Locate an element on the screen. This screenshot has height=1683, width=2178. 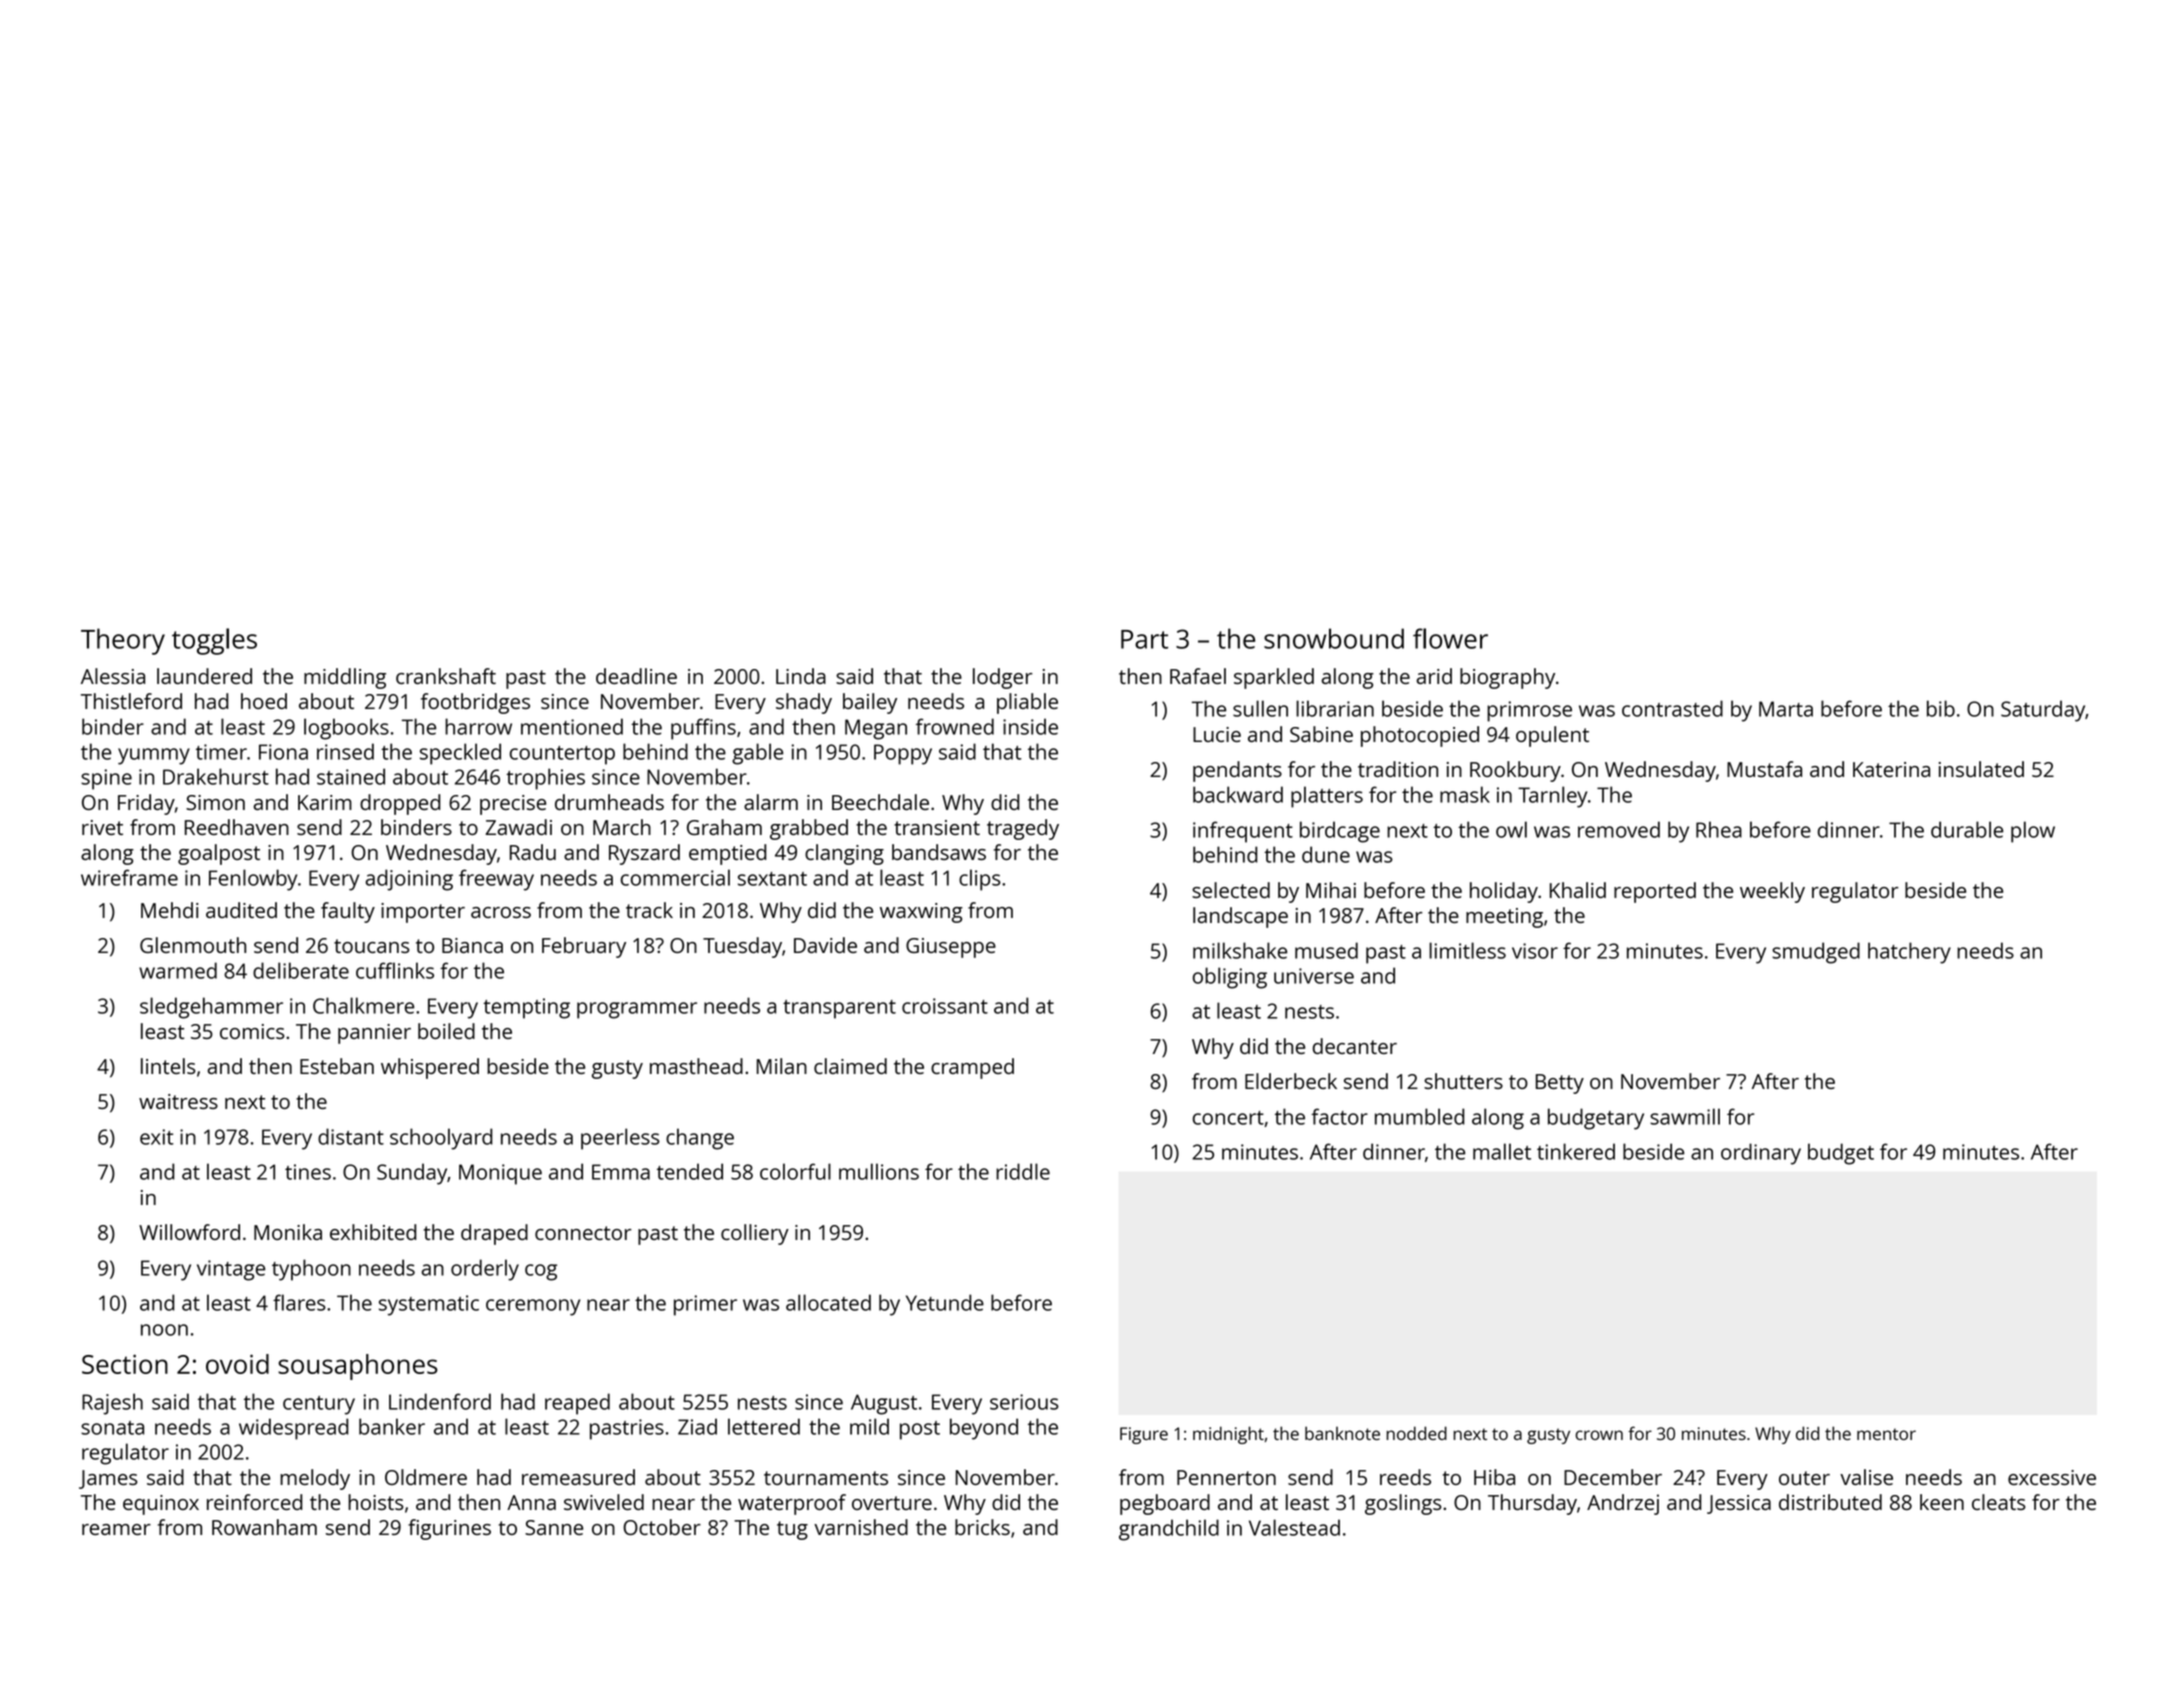
Valestead is located at coordinates (1294, 1527).
